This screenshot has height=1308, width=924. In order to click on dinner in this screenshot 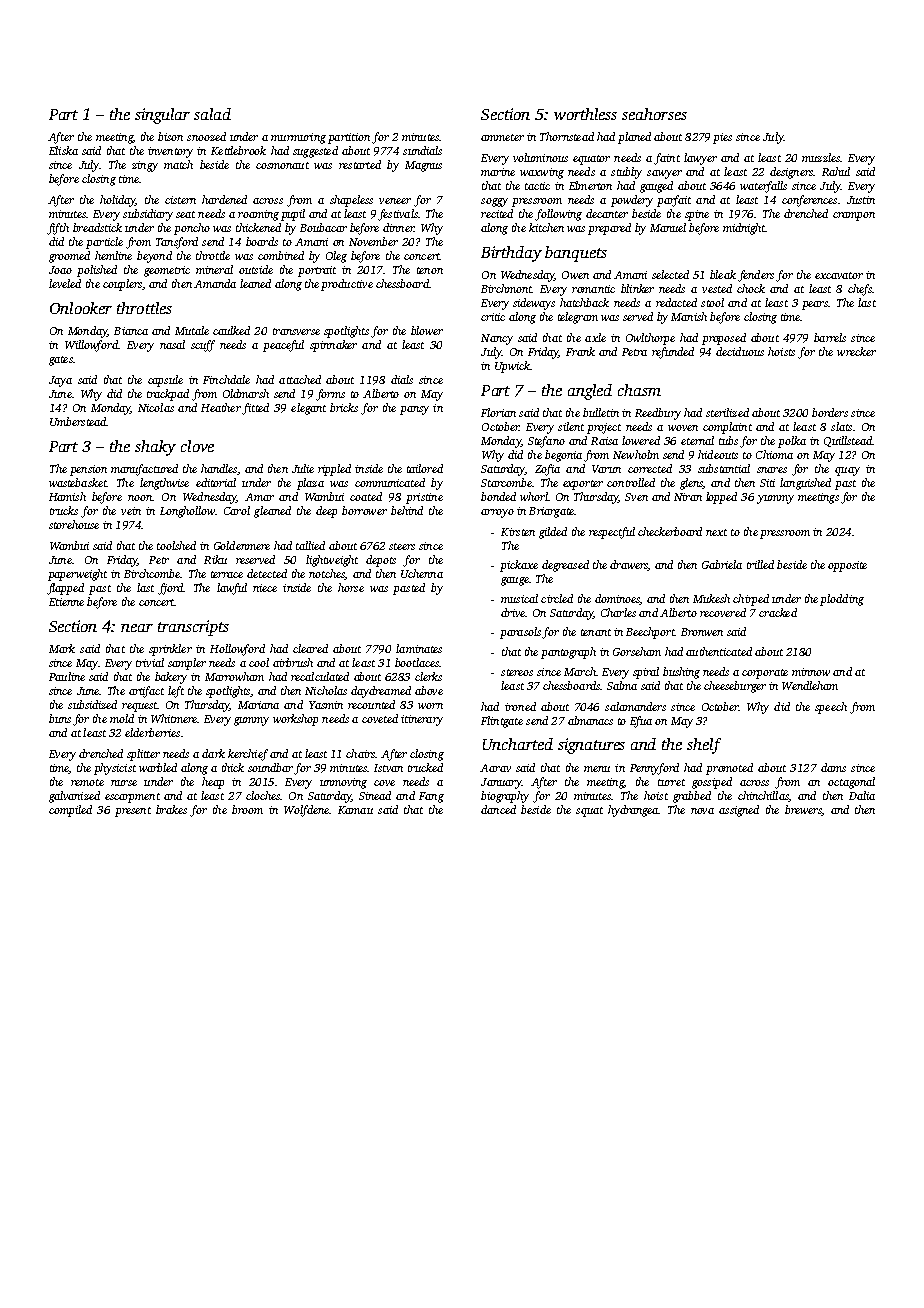, I will do `click(398, 227)`.
